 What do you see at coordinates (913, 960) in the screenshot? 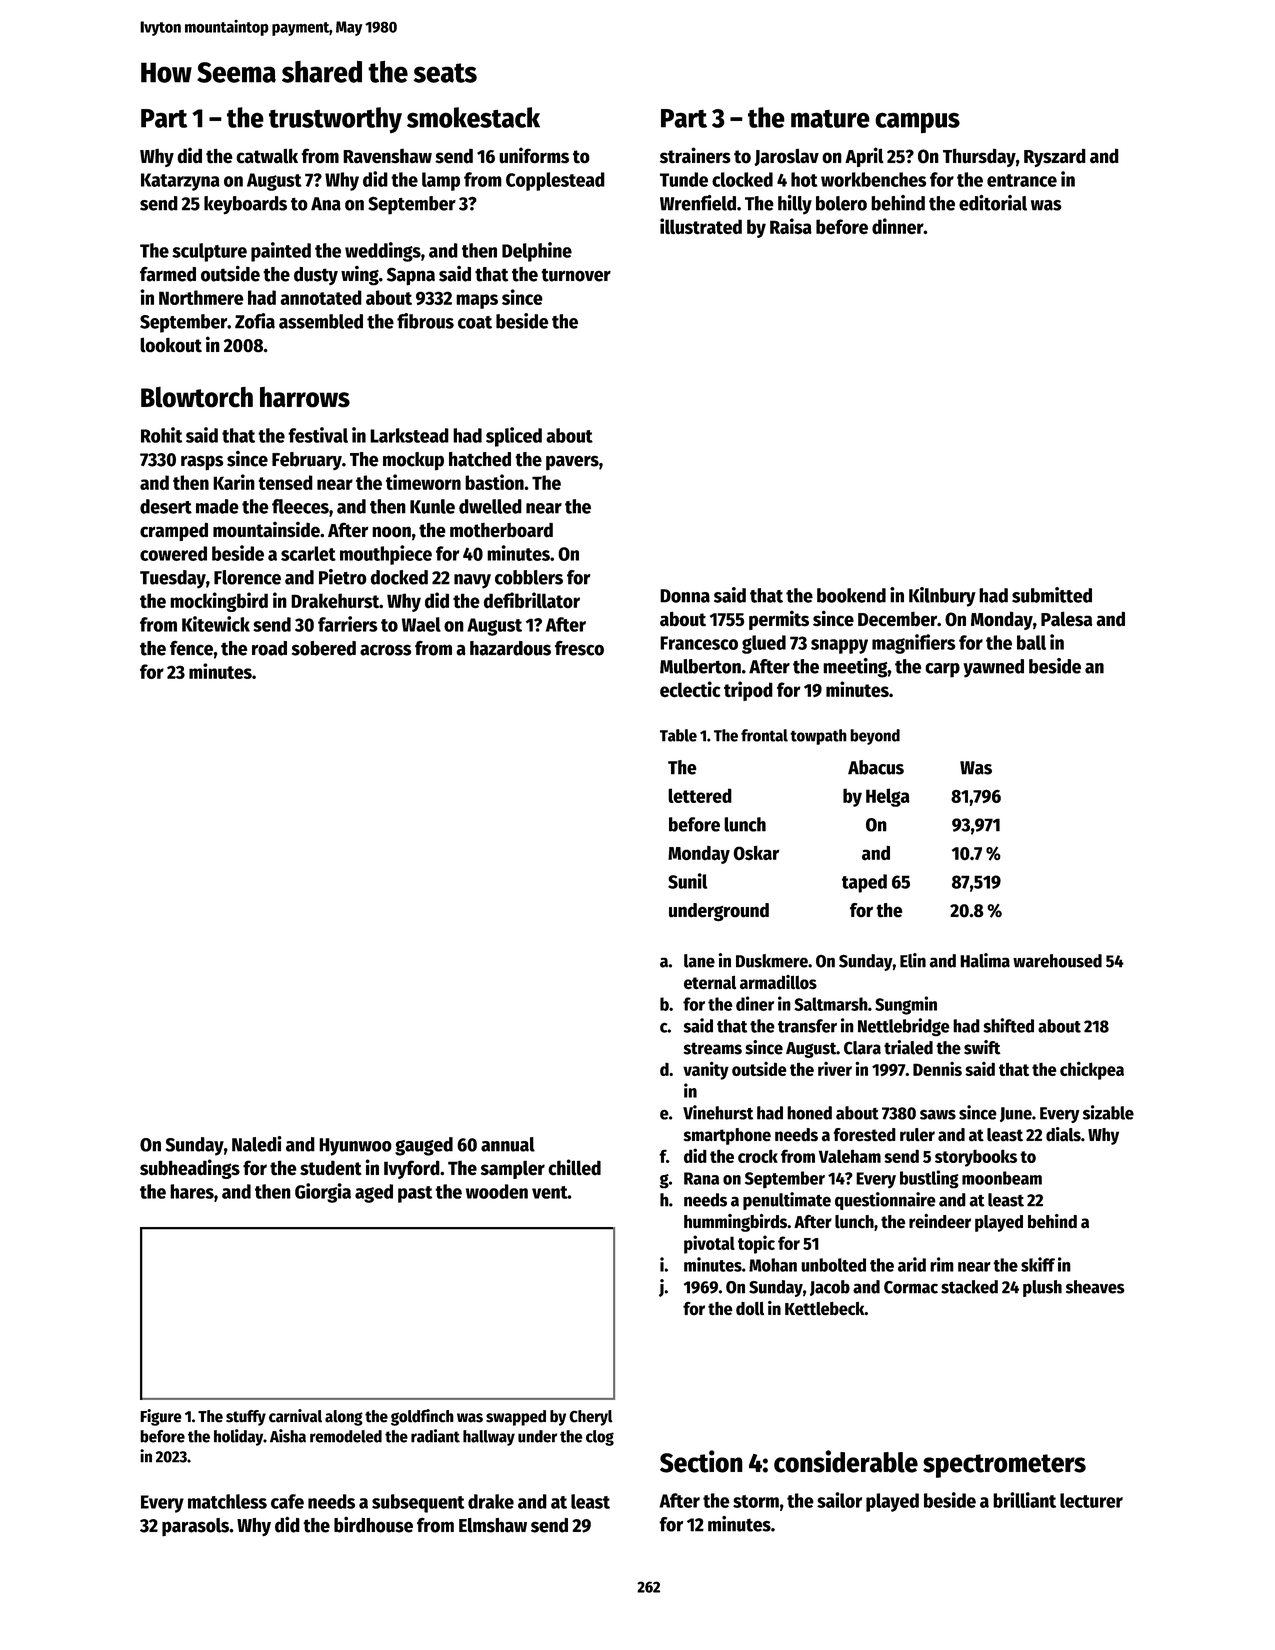
I see `Elin` at bounding box center [913, 960].
